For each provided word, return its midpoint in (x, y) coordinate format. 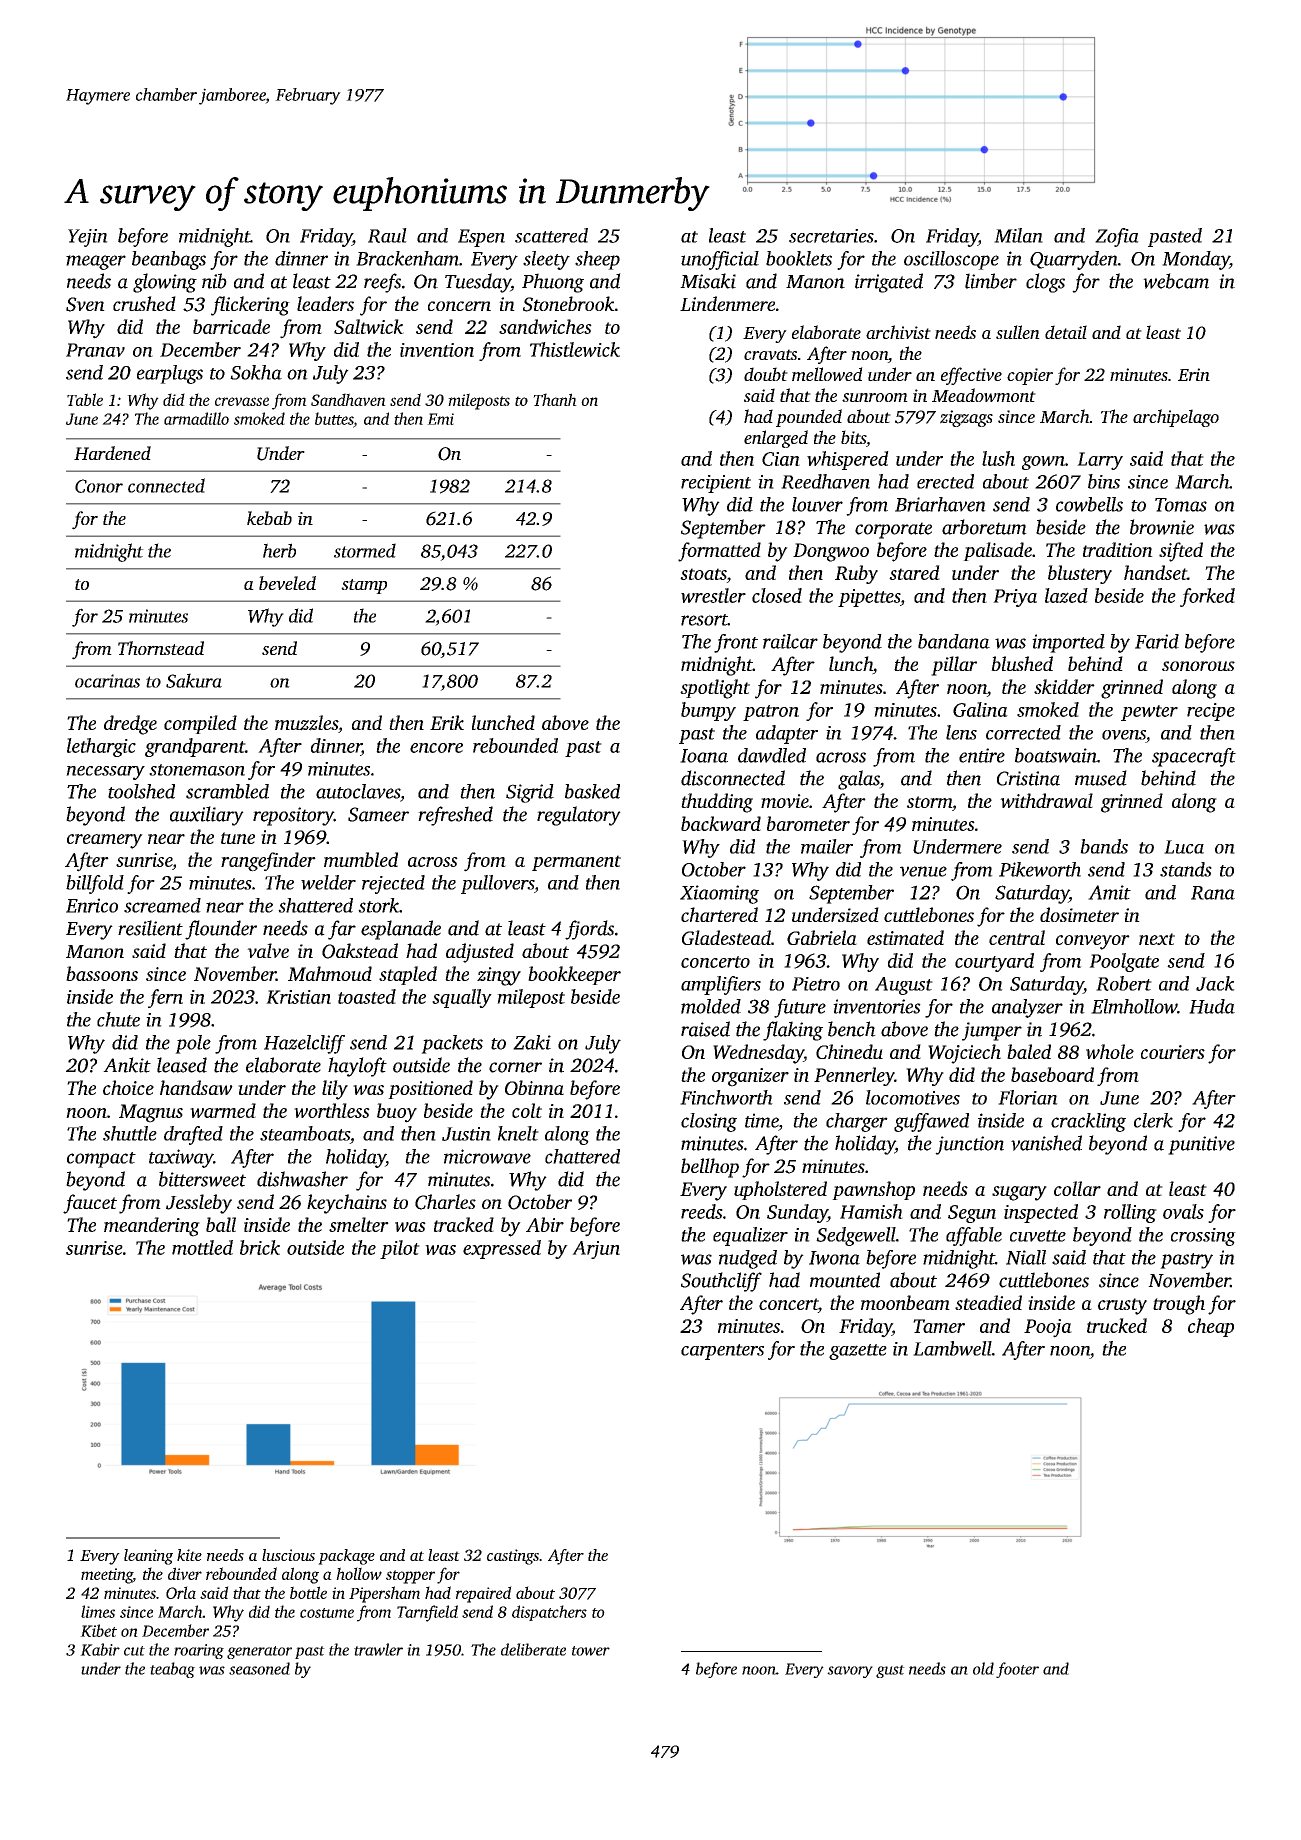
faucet (90, 1204)
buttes (334, 419)
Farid (1157, 641)
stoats (703, 574)
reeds (702, 1211)
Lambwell (952, 1348)
